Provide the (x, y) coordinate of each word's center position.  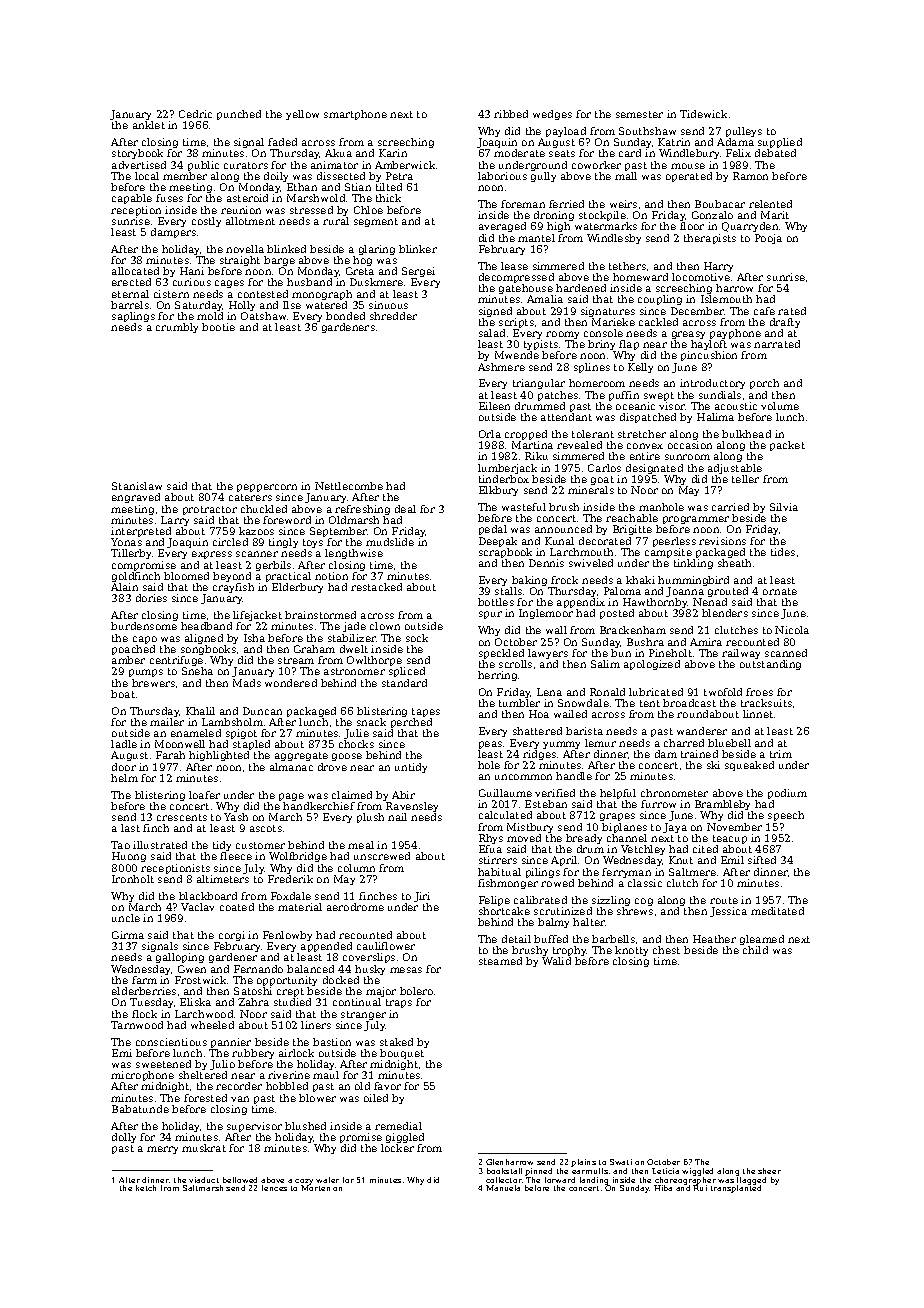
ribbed (511, 114)
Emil (732, 860)
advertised (139, 165)
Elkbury (498, 491)
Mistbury (530, 828)
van (240, 1099)
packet (787, 446)
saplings (133, 317)
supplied (780, 143)
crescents (182, 817)
